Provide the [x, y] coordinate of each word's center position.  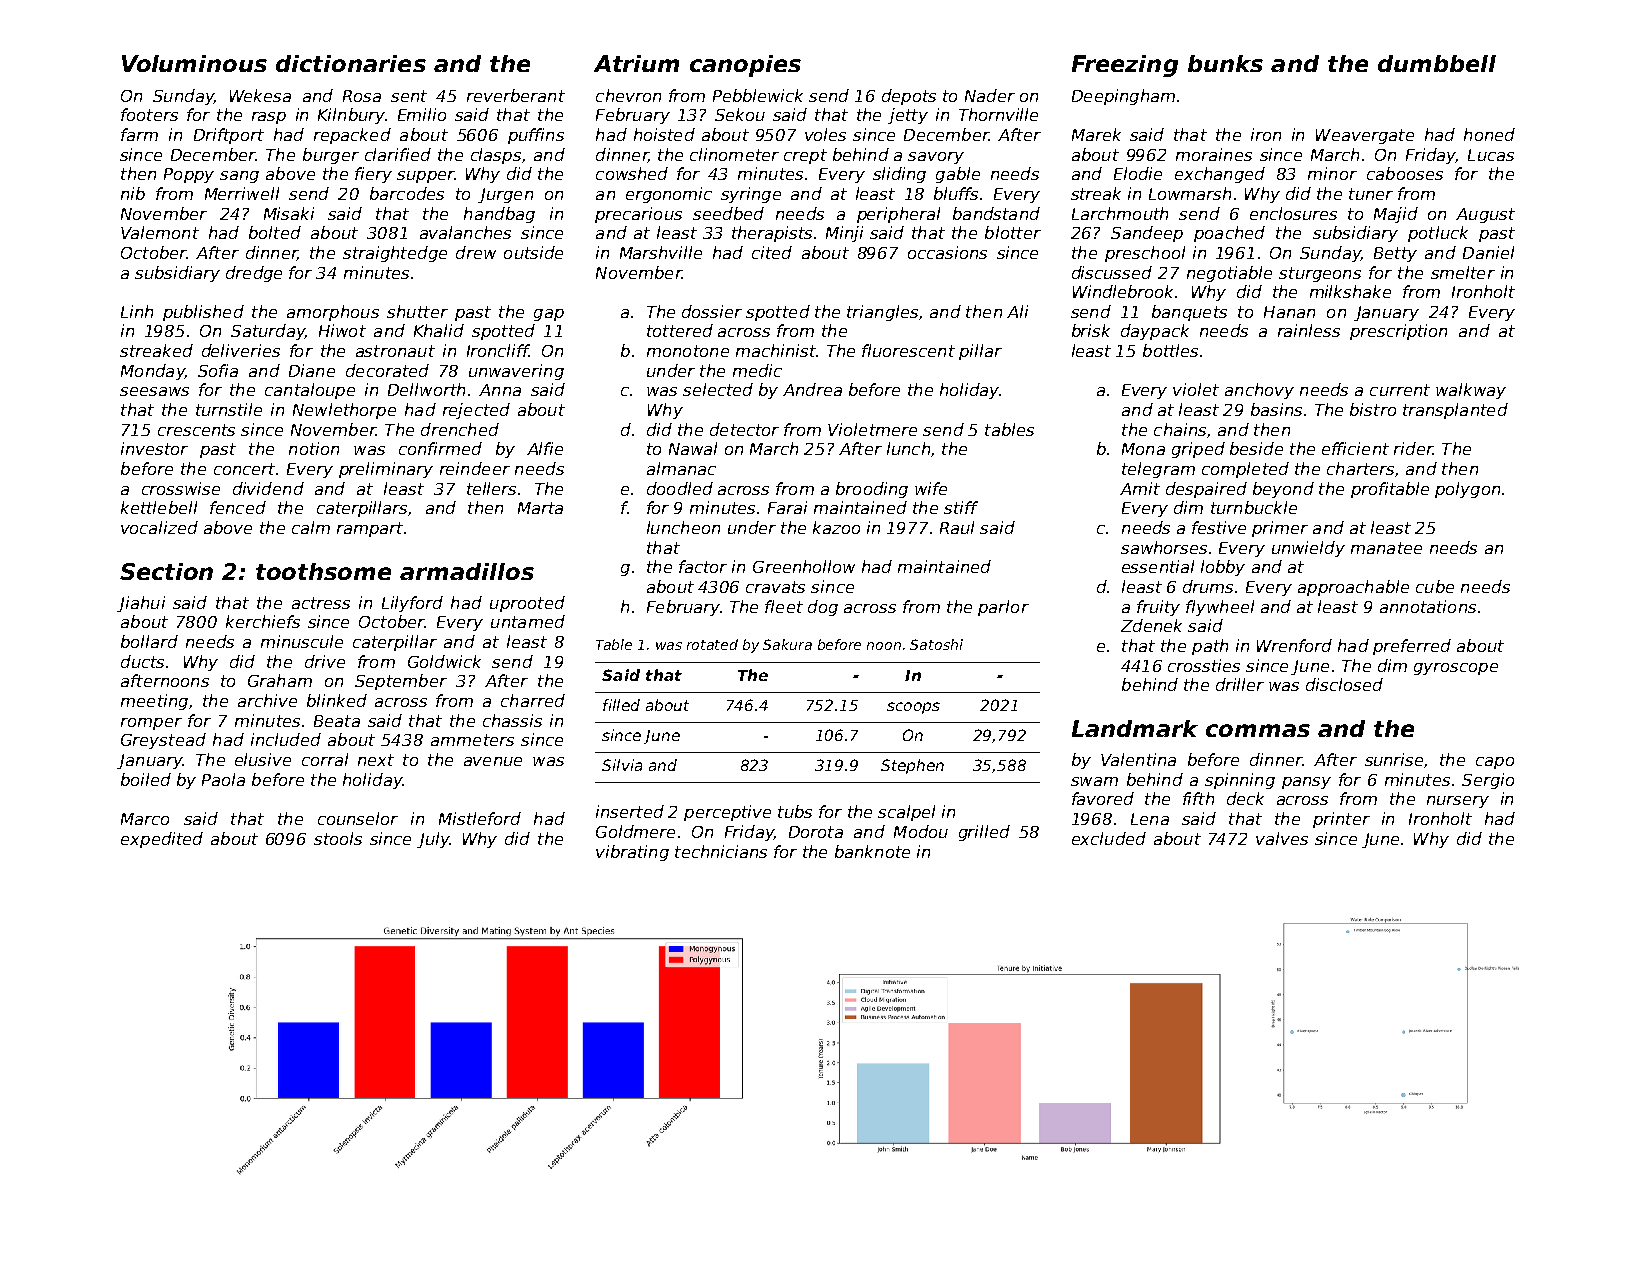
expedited [162, 840]
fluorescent [908, 350]
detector [744, 429]
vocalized [159, 527]
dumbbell [1437, 63]
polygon [1467, 490]
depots [909, 97]
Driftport [229, 136]
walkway [1471, 391]
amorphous [333, 313]
